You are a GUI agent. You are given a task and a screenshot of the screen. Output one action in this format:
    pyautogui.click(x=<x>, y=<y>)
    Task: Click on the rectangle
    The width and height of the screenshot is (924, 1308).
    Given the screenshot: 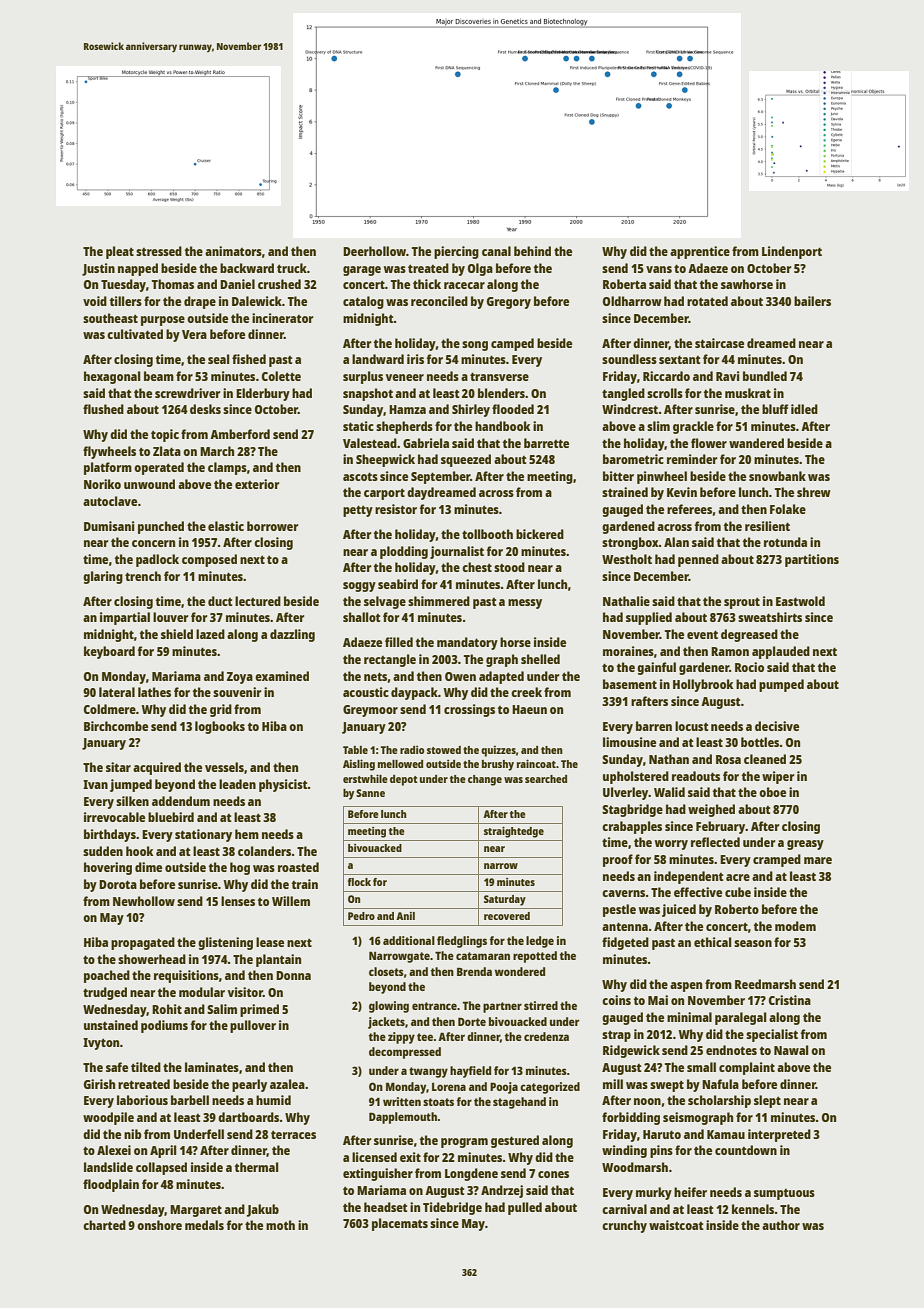 What is the action you would take?
    pyautogui.click(x=390, y=660)
